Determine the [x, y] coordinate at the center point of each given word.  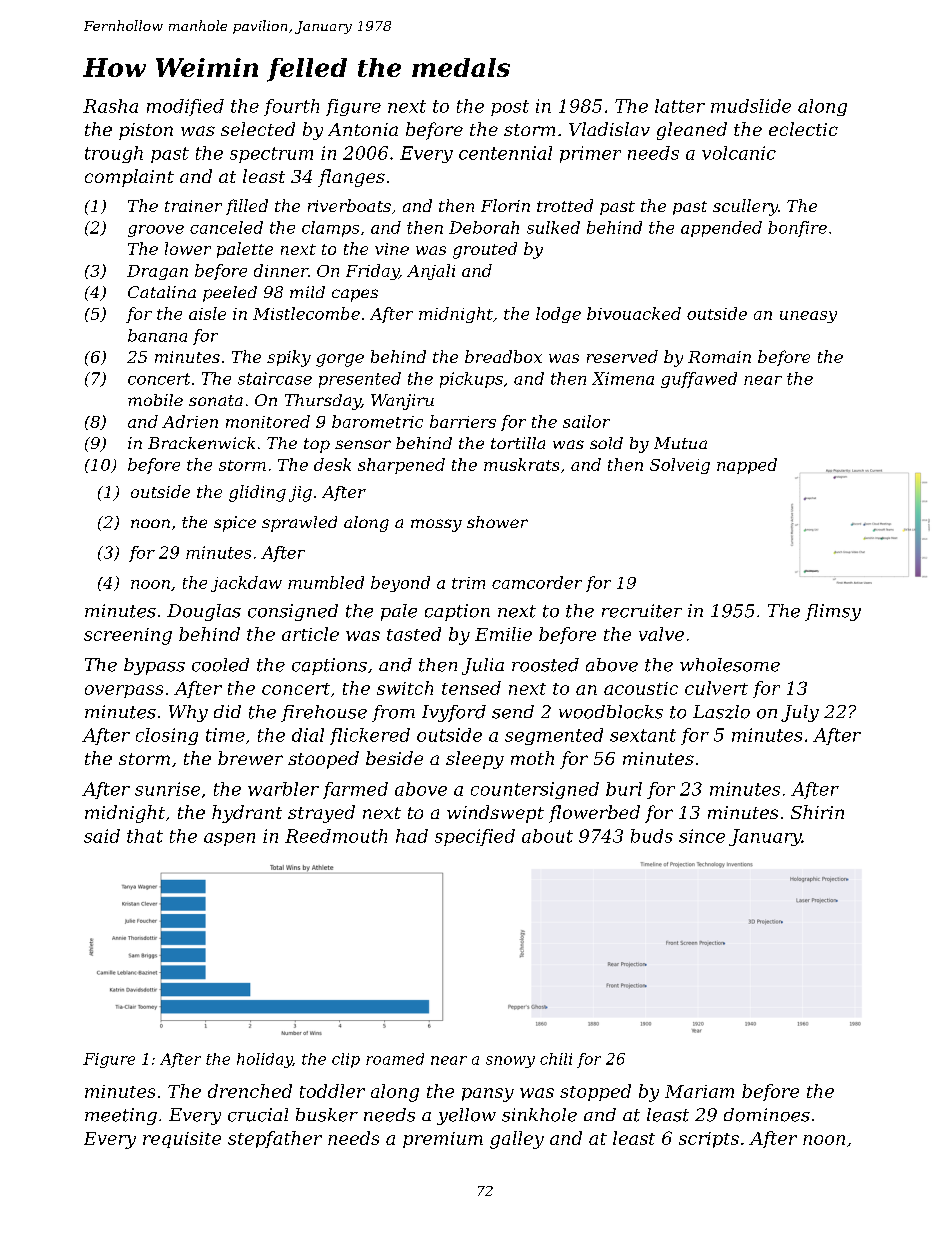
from [393, 713]
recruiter [642, 611]
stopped [595, 1092]
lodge [558, 315]
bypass [154, 666]
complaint [129, 178]
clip [346, 1060]
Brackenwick [201, 443]
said [102, 836]
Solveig [680, 466]
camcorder [537, 582]
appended [721, 229]
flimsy [833, 612]
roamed [395, 1059]
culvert [716, 688]
